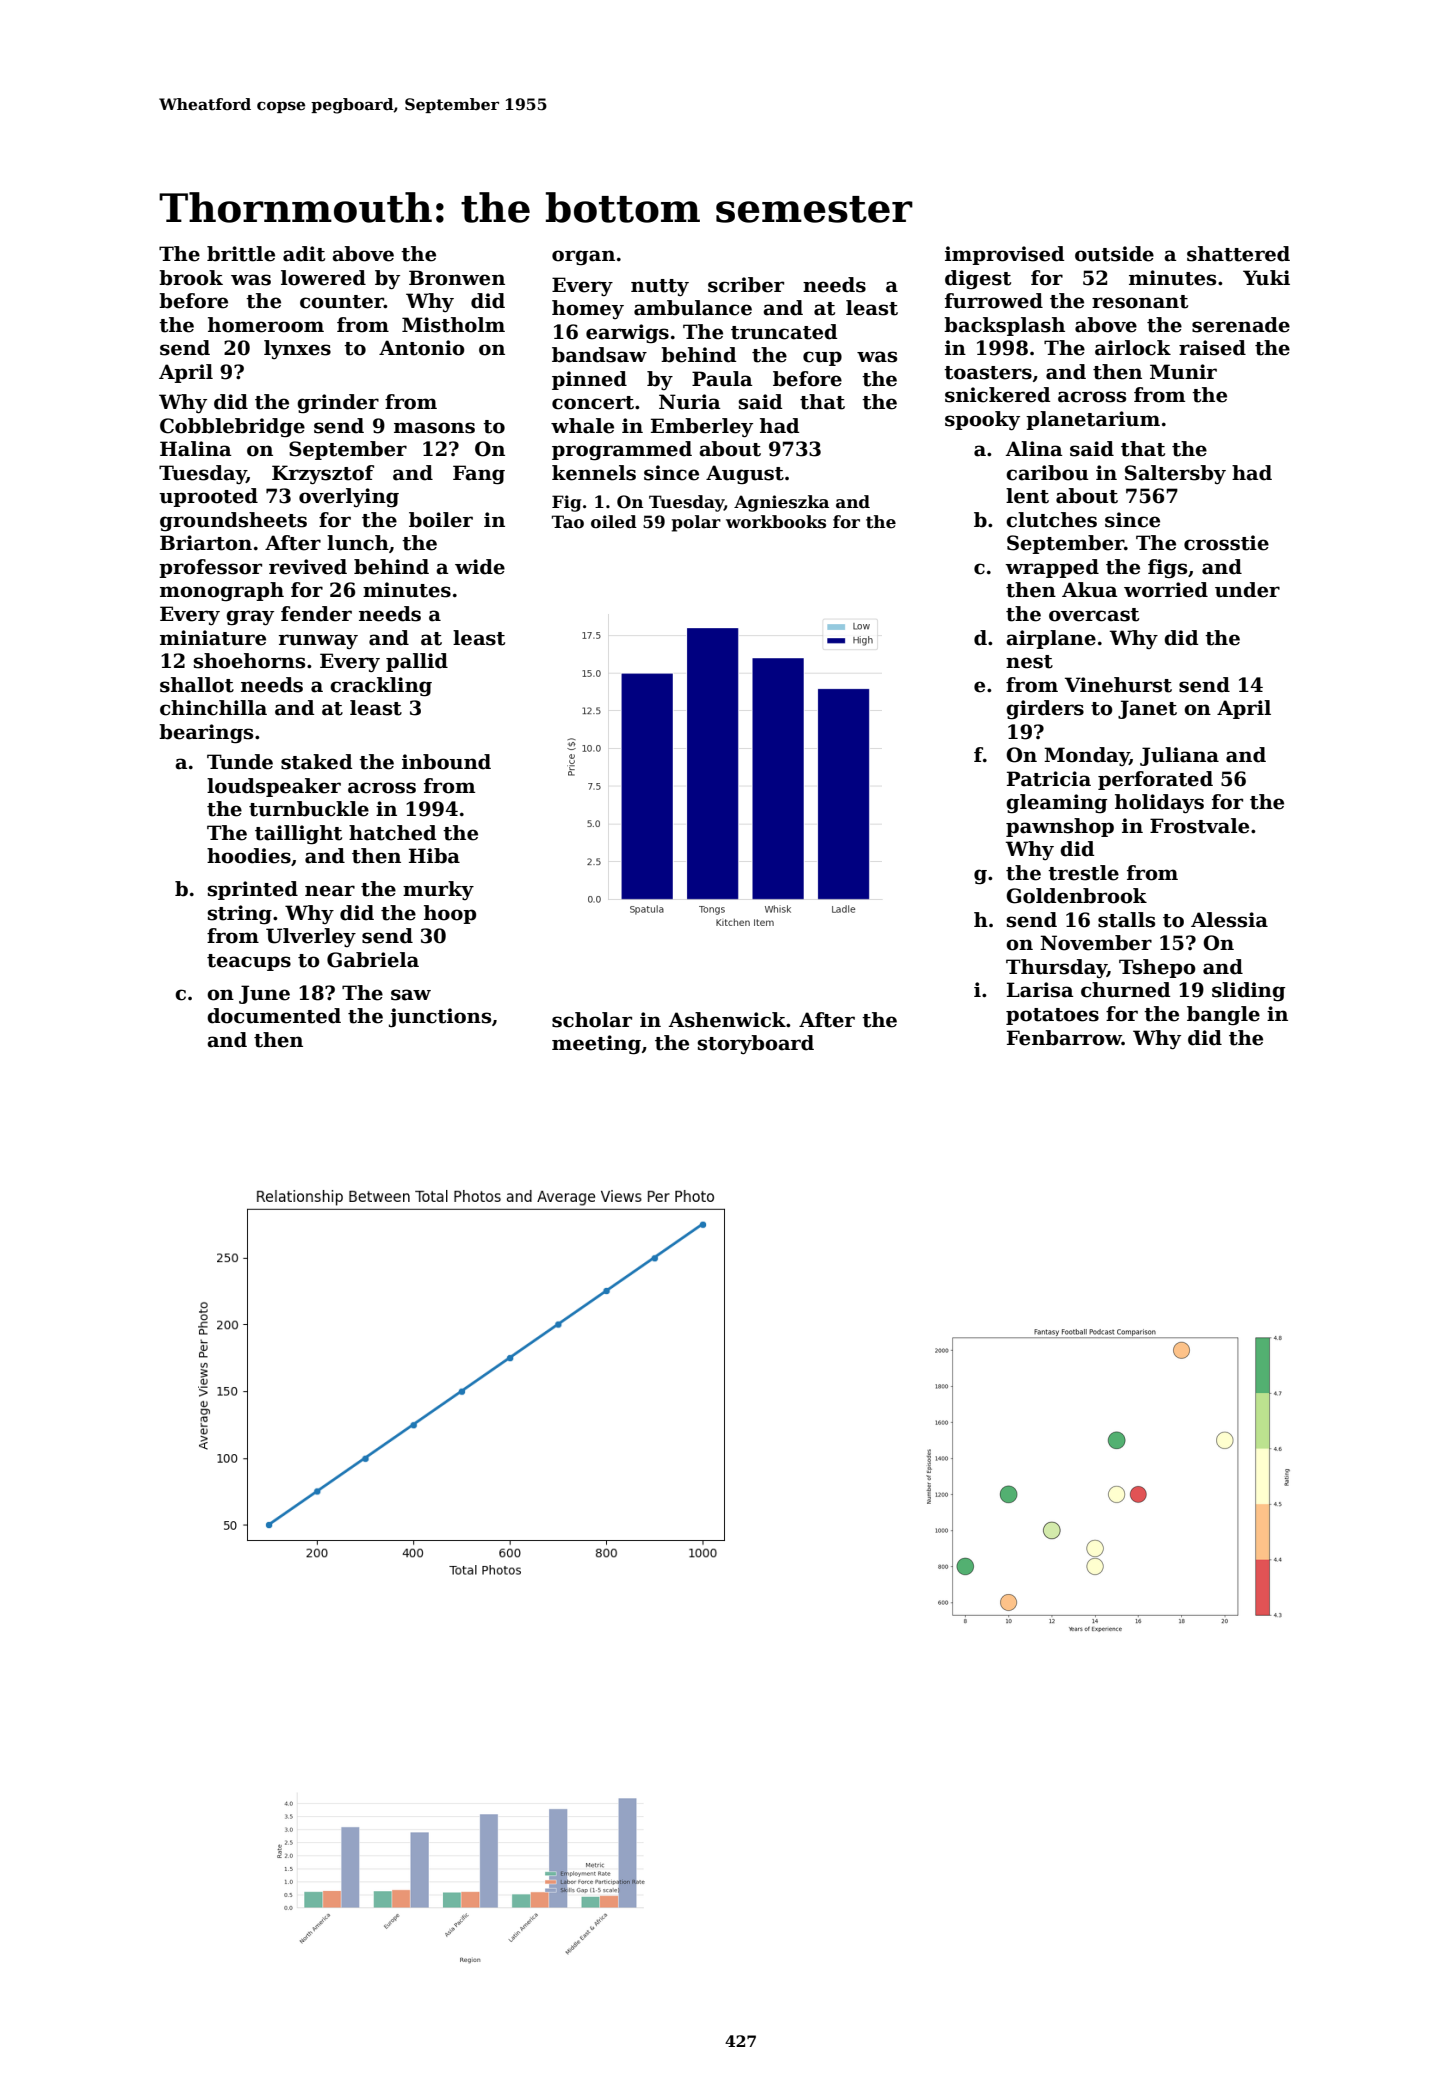  What do you see at coordinates (316, 614) in the page?
I see `fender` at bounding box center [316, 614].
